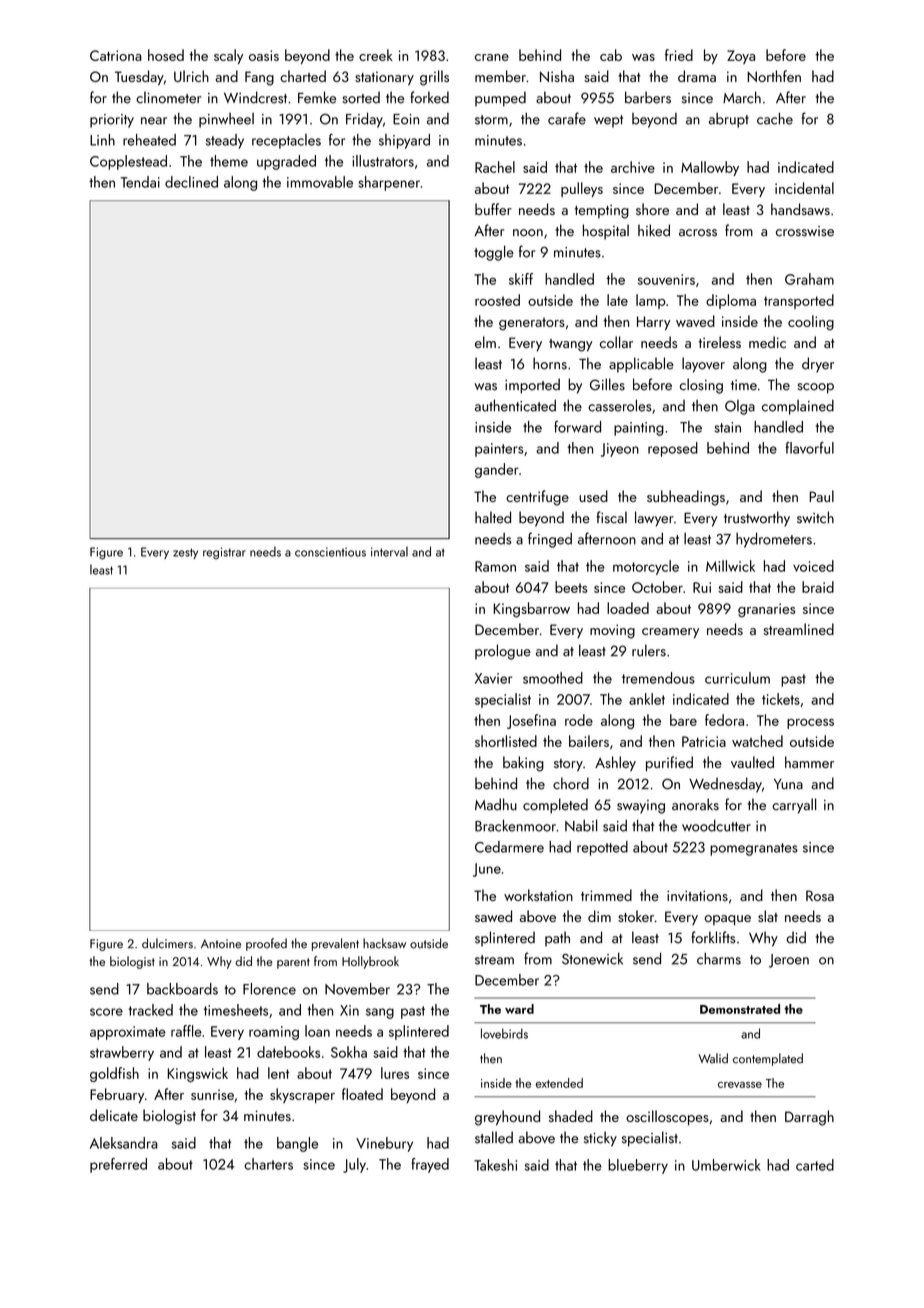 The width and height of the screenshot is (924, 1308). I want to click on oasis, so click(264, 55).
